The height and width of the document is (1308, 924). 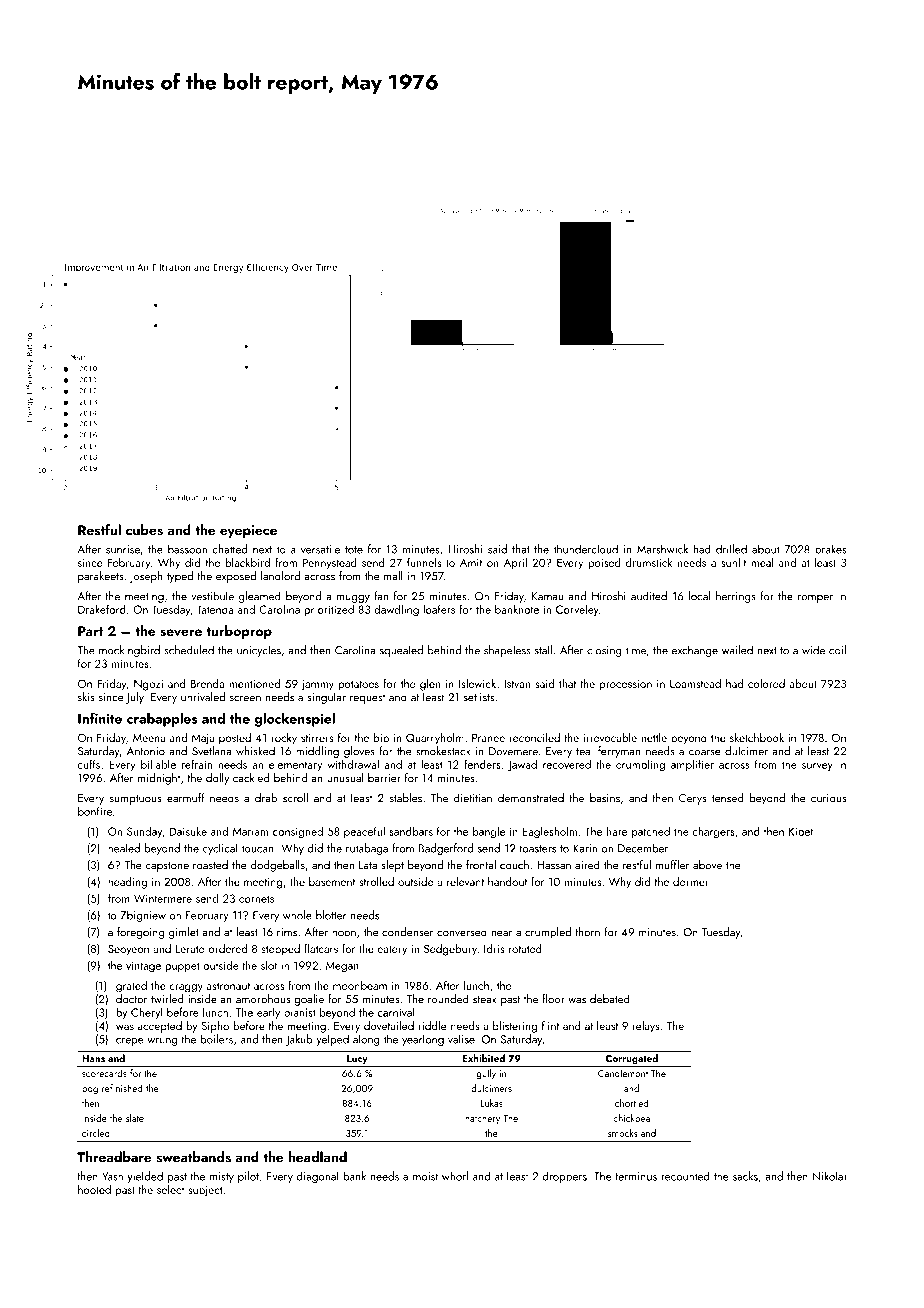 What do you see at coordinates (144, 530) in the document?
I see `cubes` at bounding box center [144, 530].
